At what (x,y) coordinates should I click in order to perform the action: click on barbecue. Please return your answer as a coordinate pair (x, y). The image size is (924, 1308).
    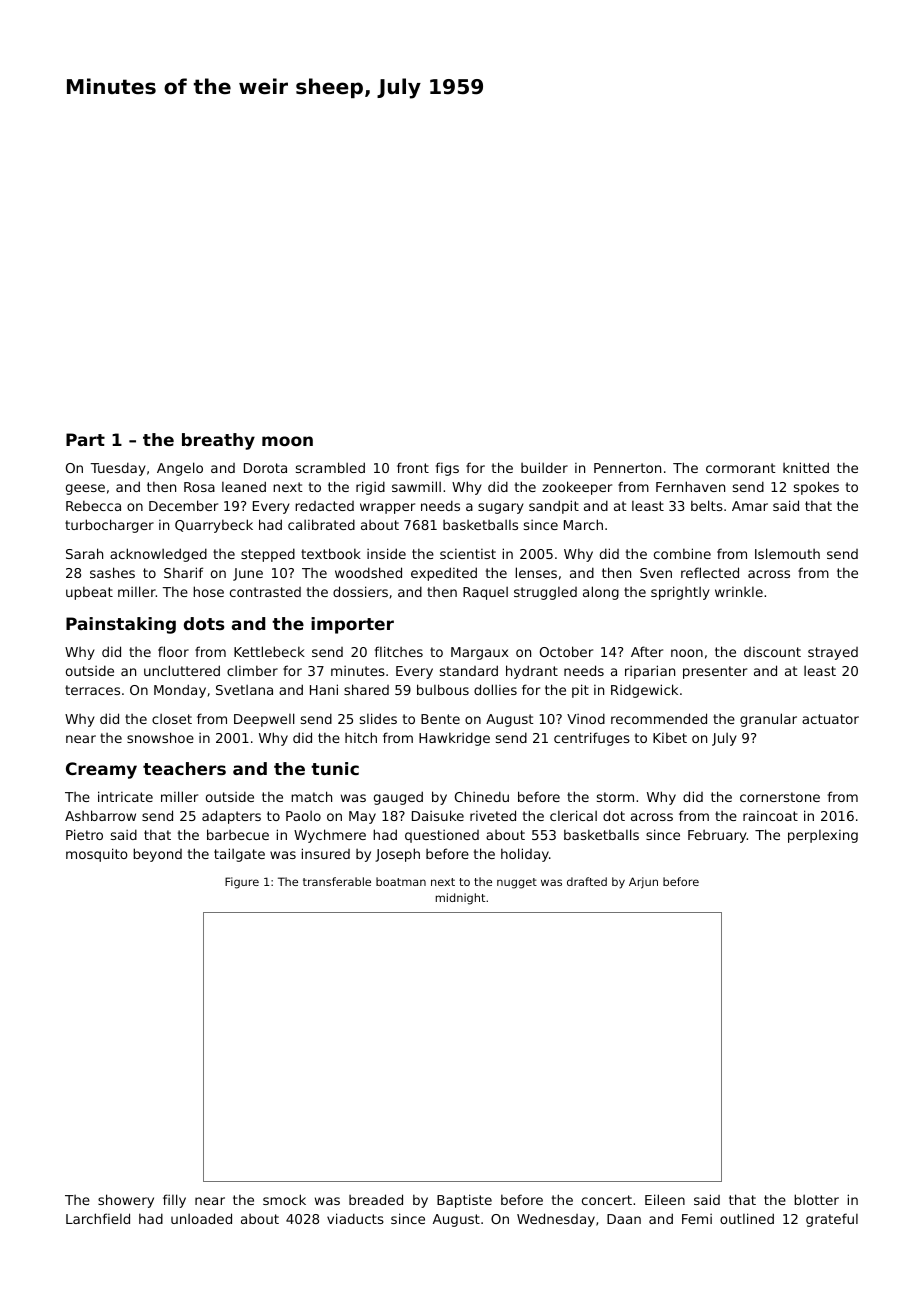
    Looking at the image, I should click on (238, 834).
